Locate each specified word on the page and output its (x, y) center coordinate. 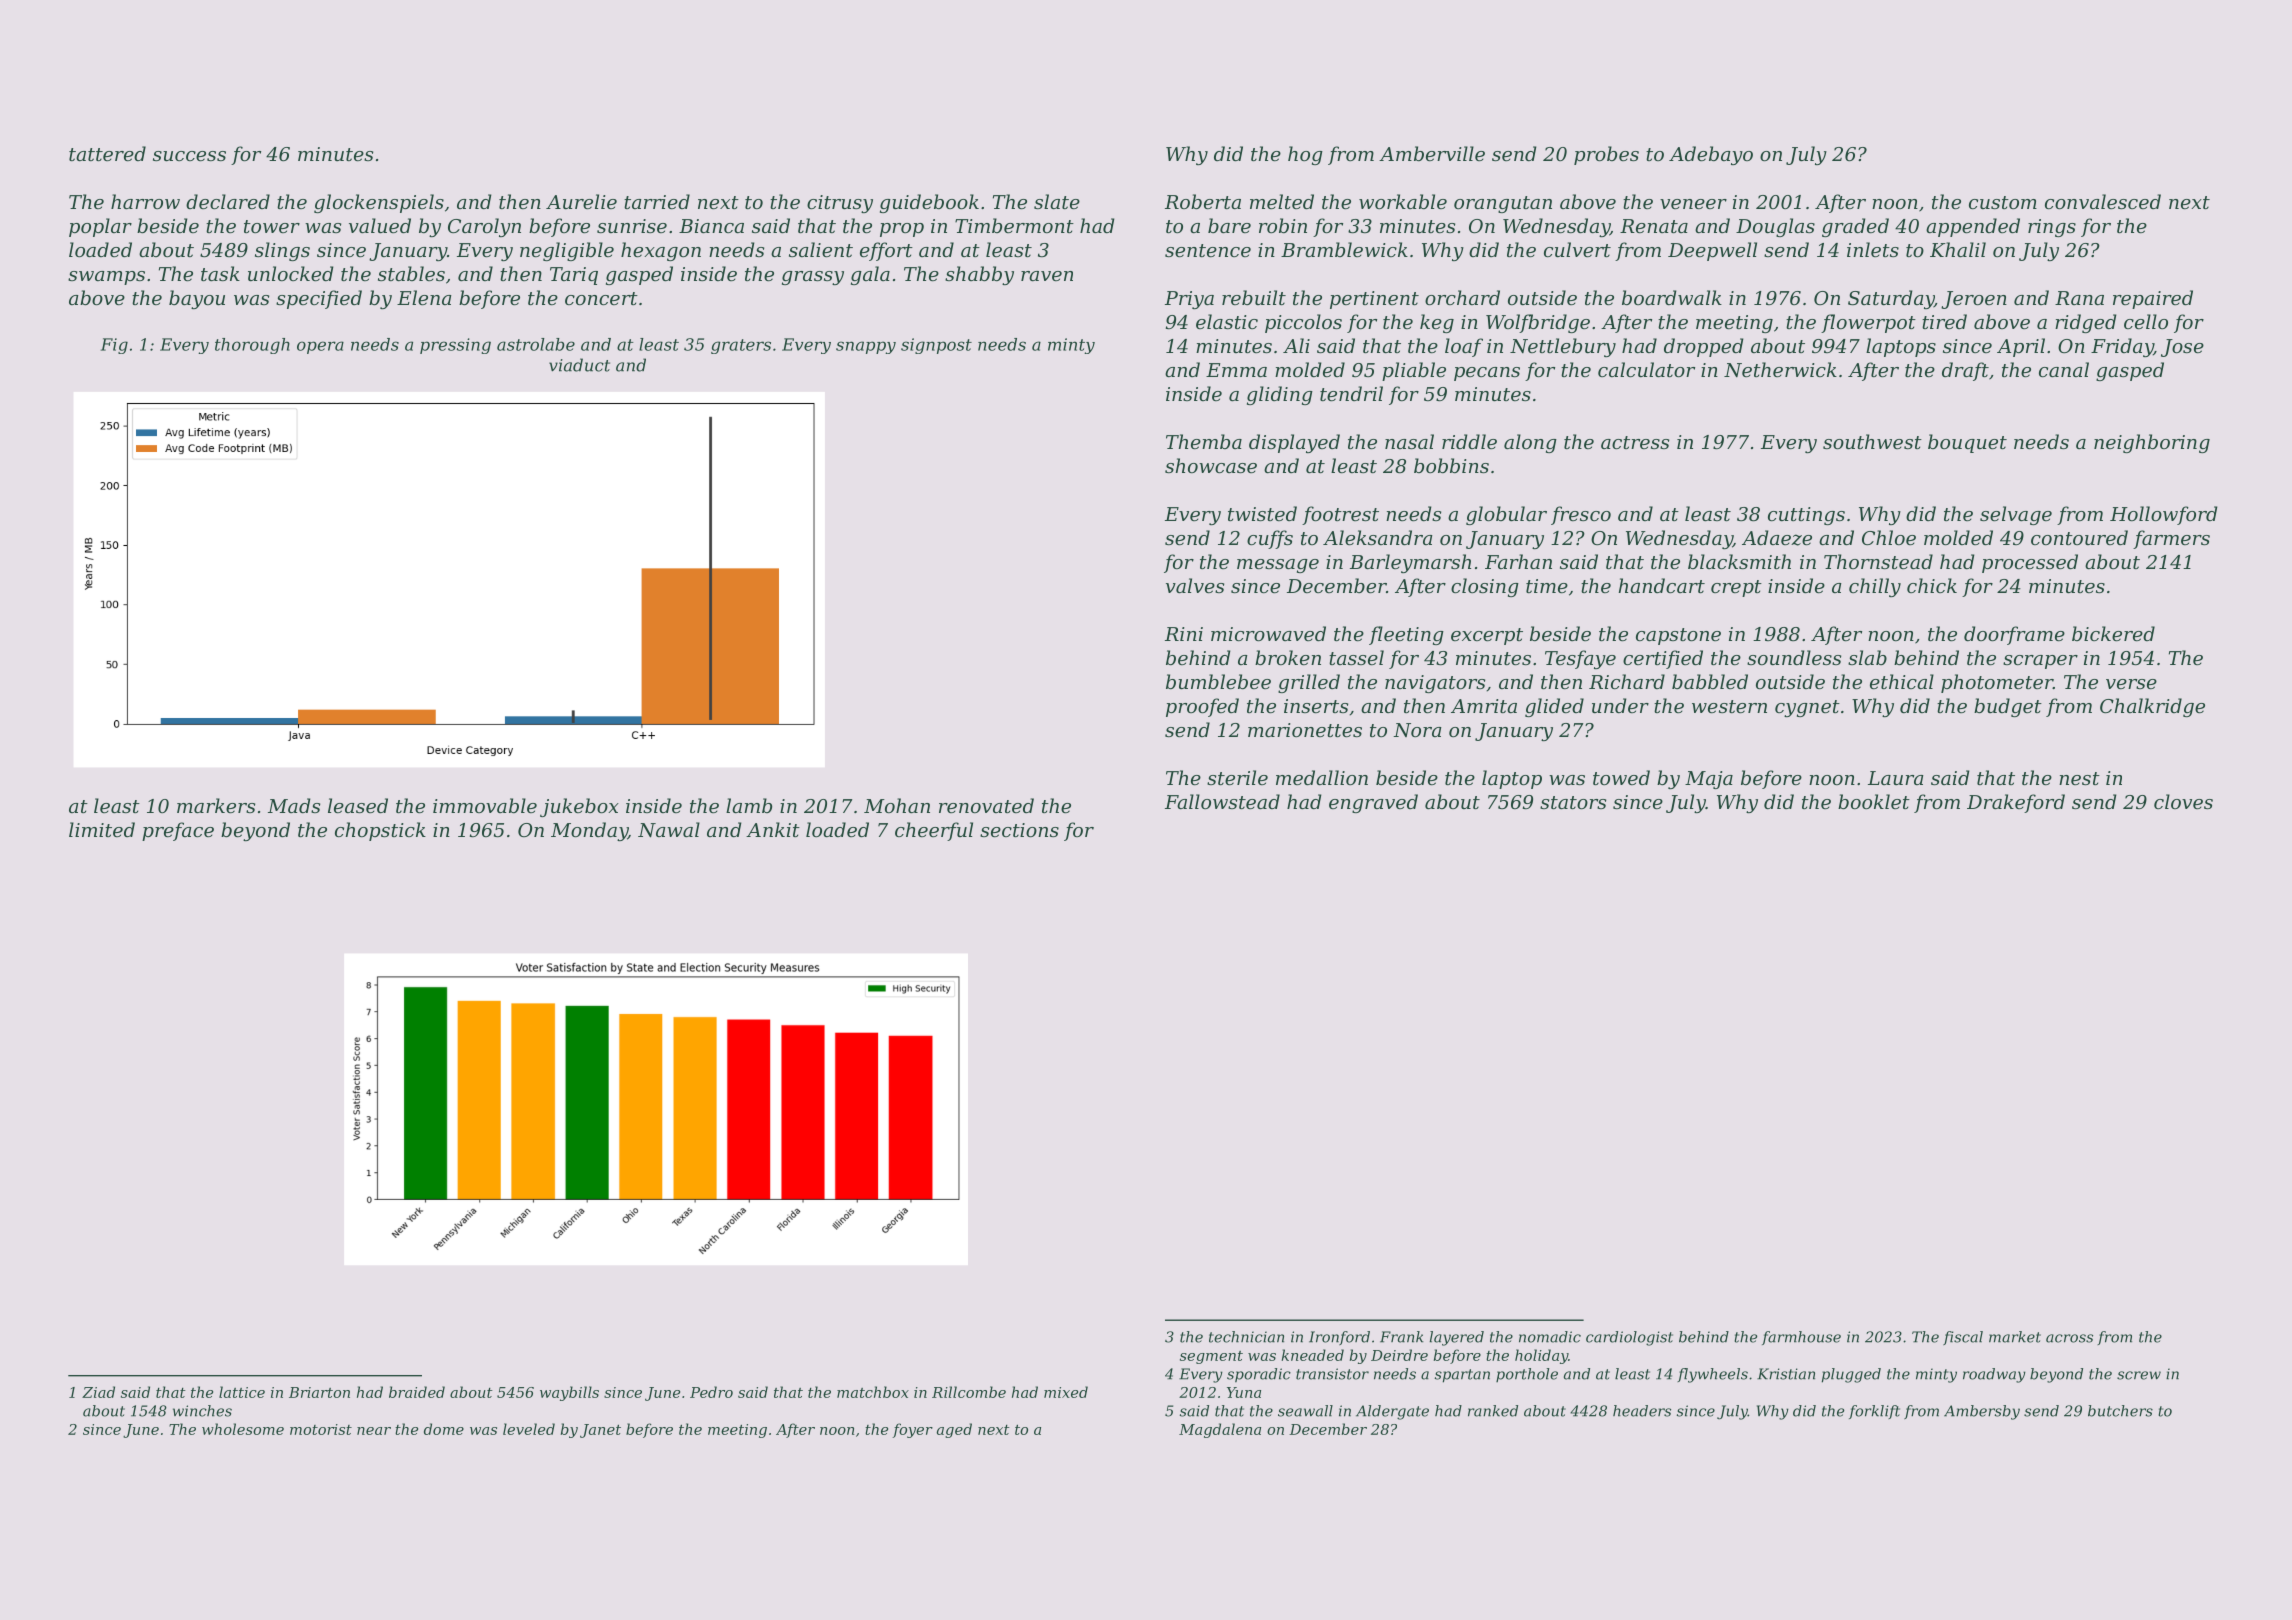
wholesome (243, 1429)
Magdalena (1220, 1430)
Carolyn (484, 227)
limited (102, 829)
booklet (1874, 801)
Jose (2182, 348)
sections (1019, 830)
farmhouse (1801, 1338)
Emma (1236, 370)
